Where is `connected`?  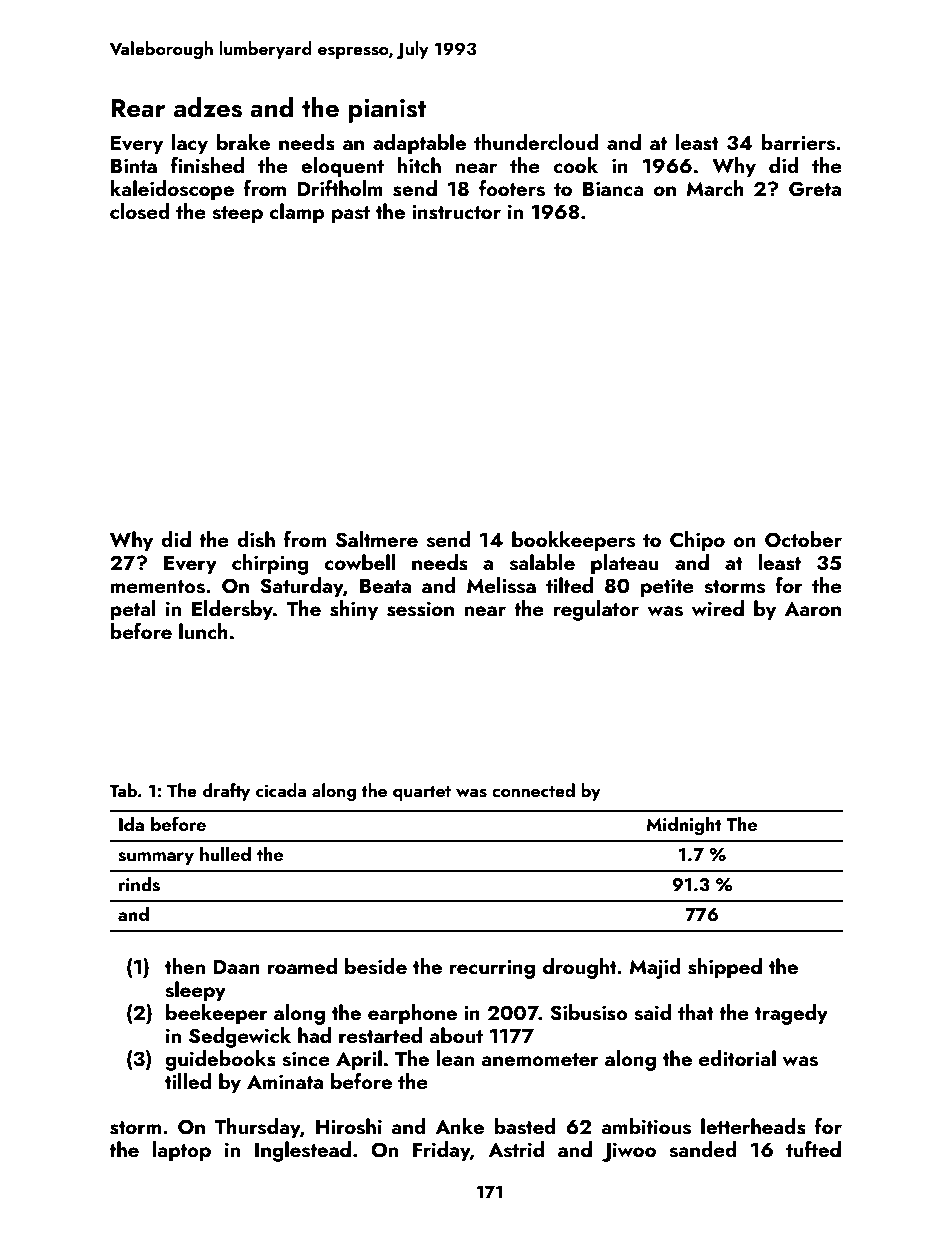
connected is located at coordinates (533, 790).
